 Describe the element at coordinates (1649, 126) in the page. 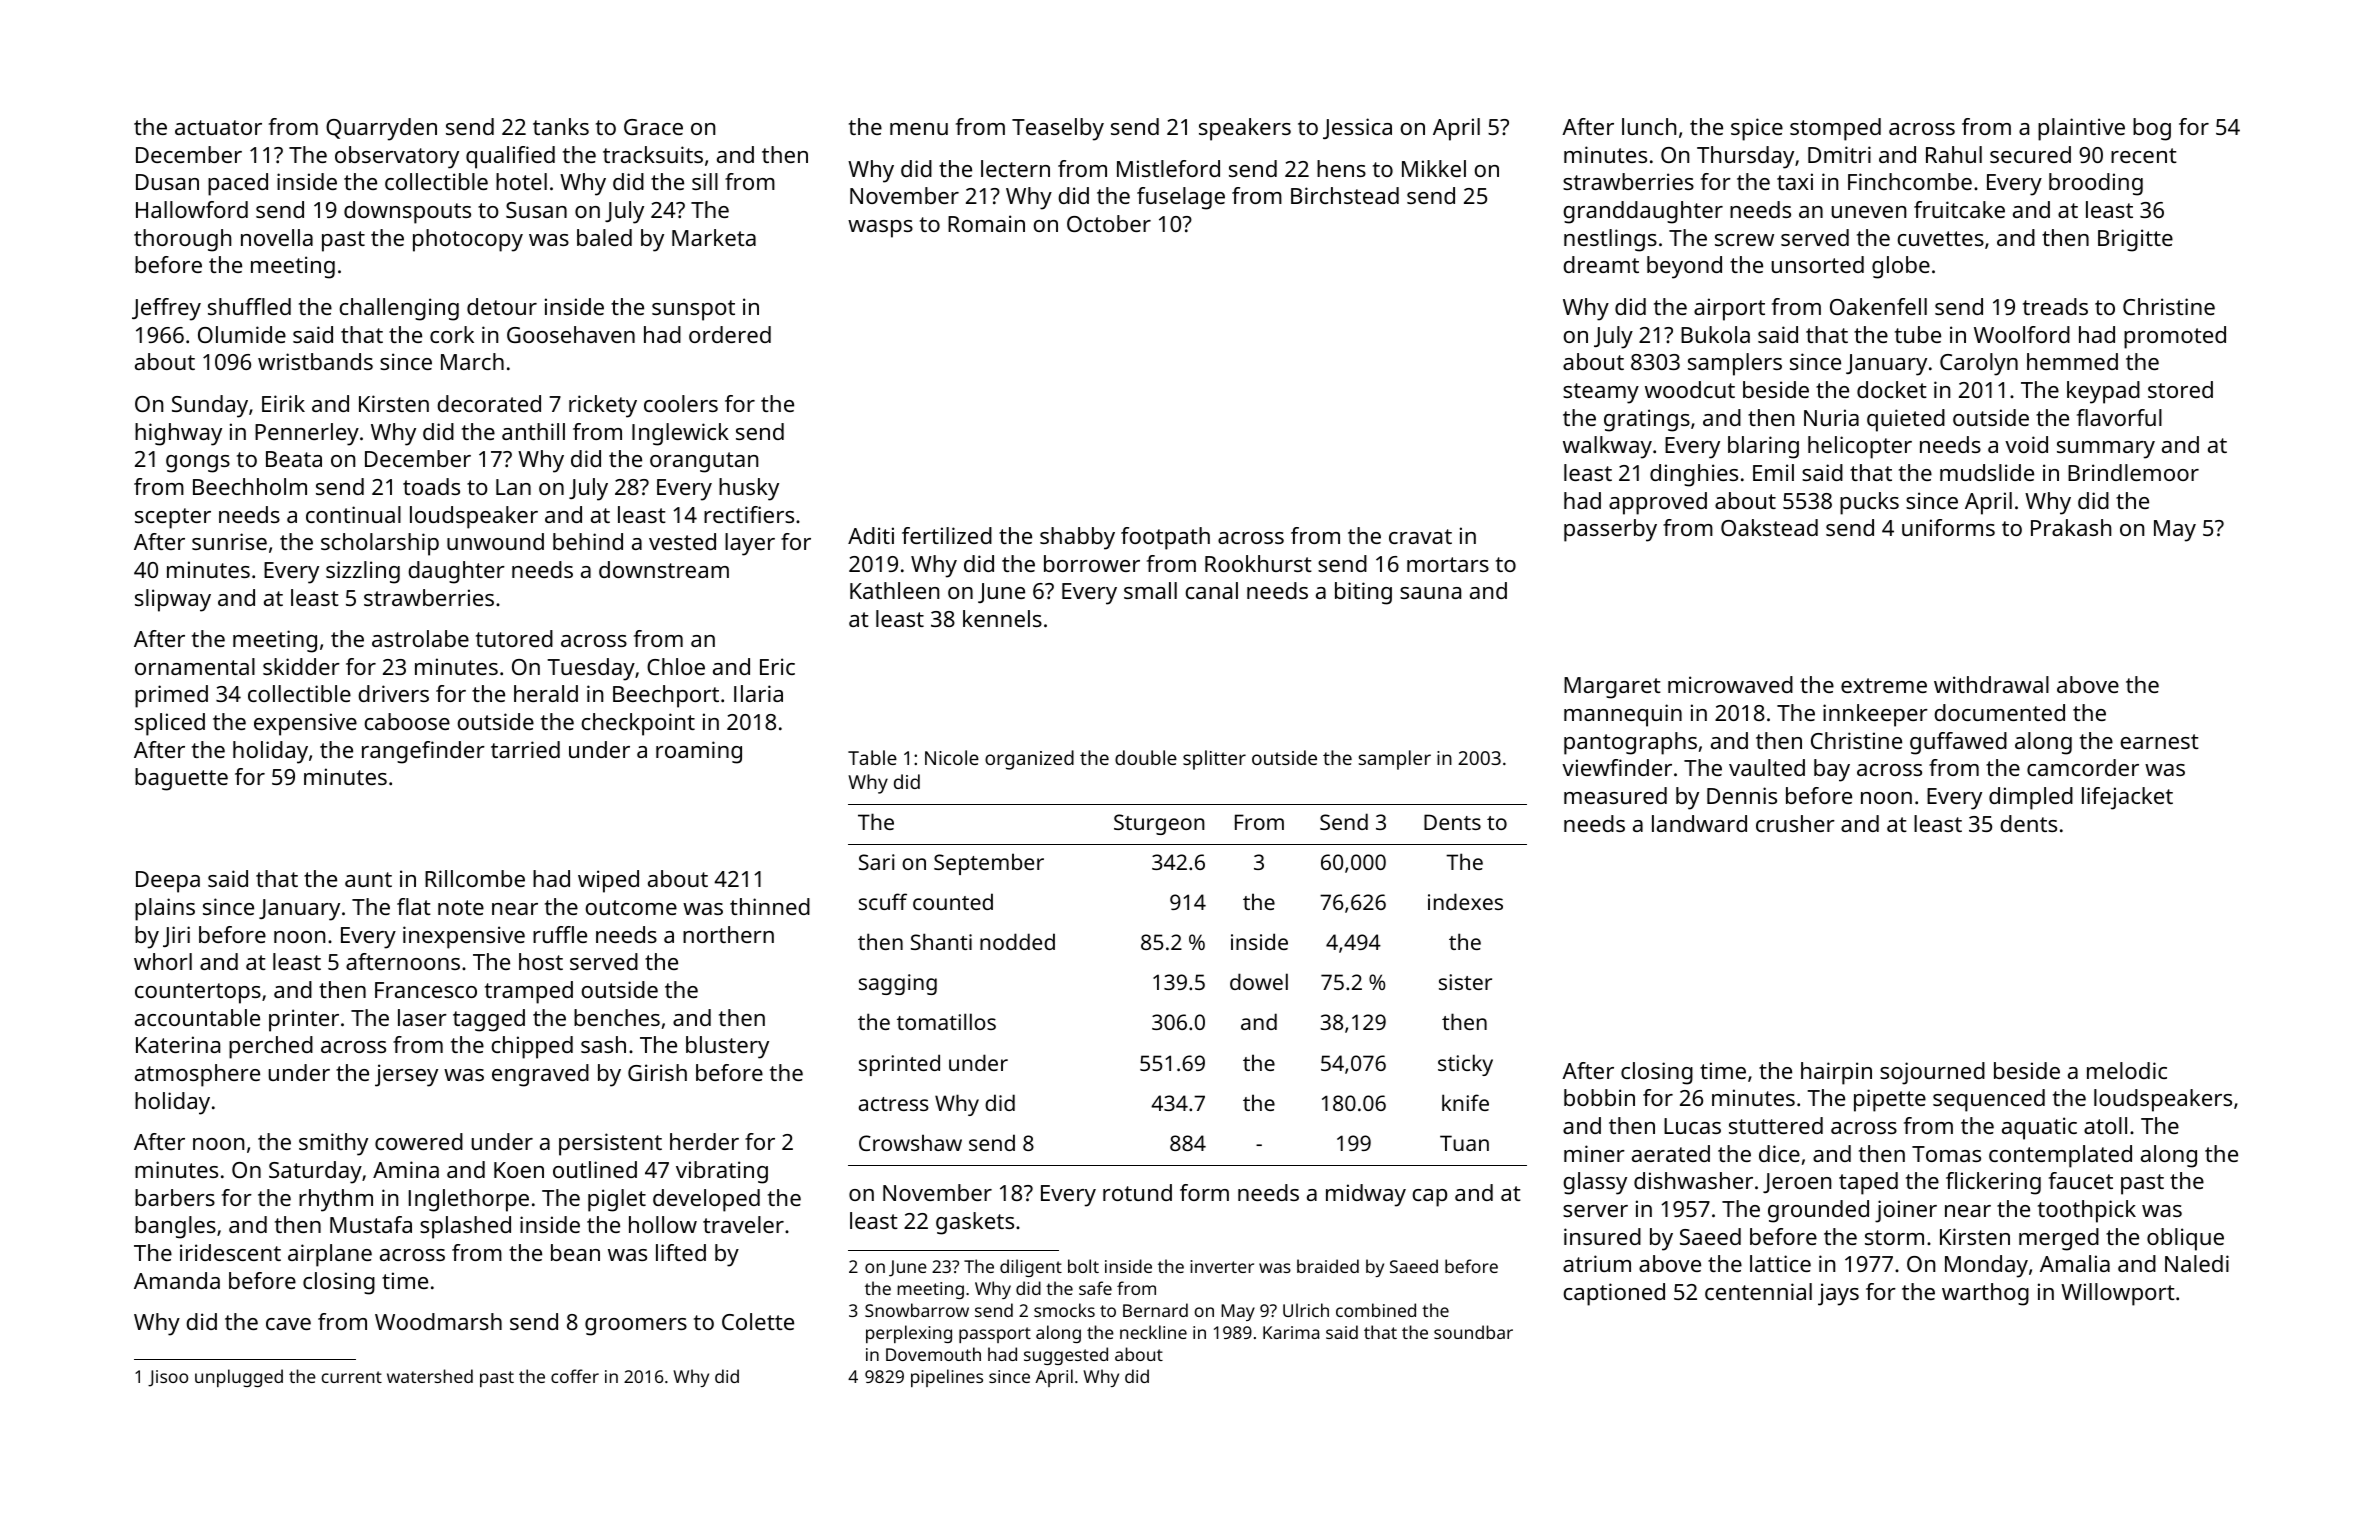

I see `lunch` at that location.
